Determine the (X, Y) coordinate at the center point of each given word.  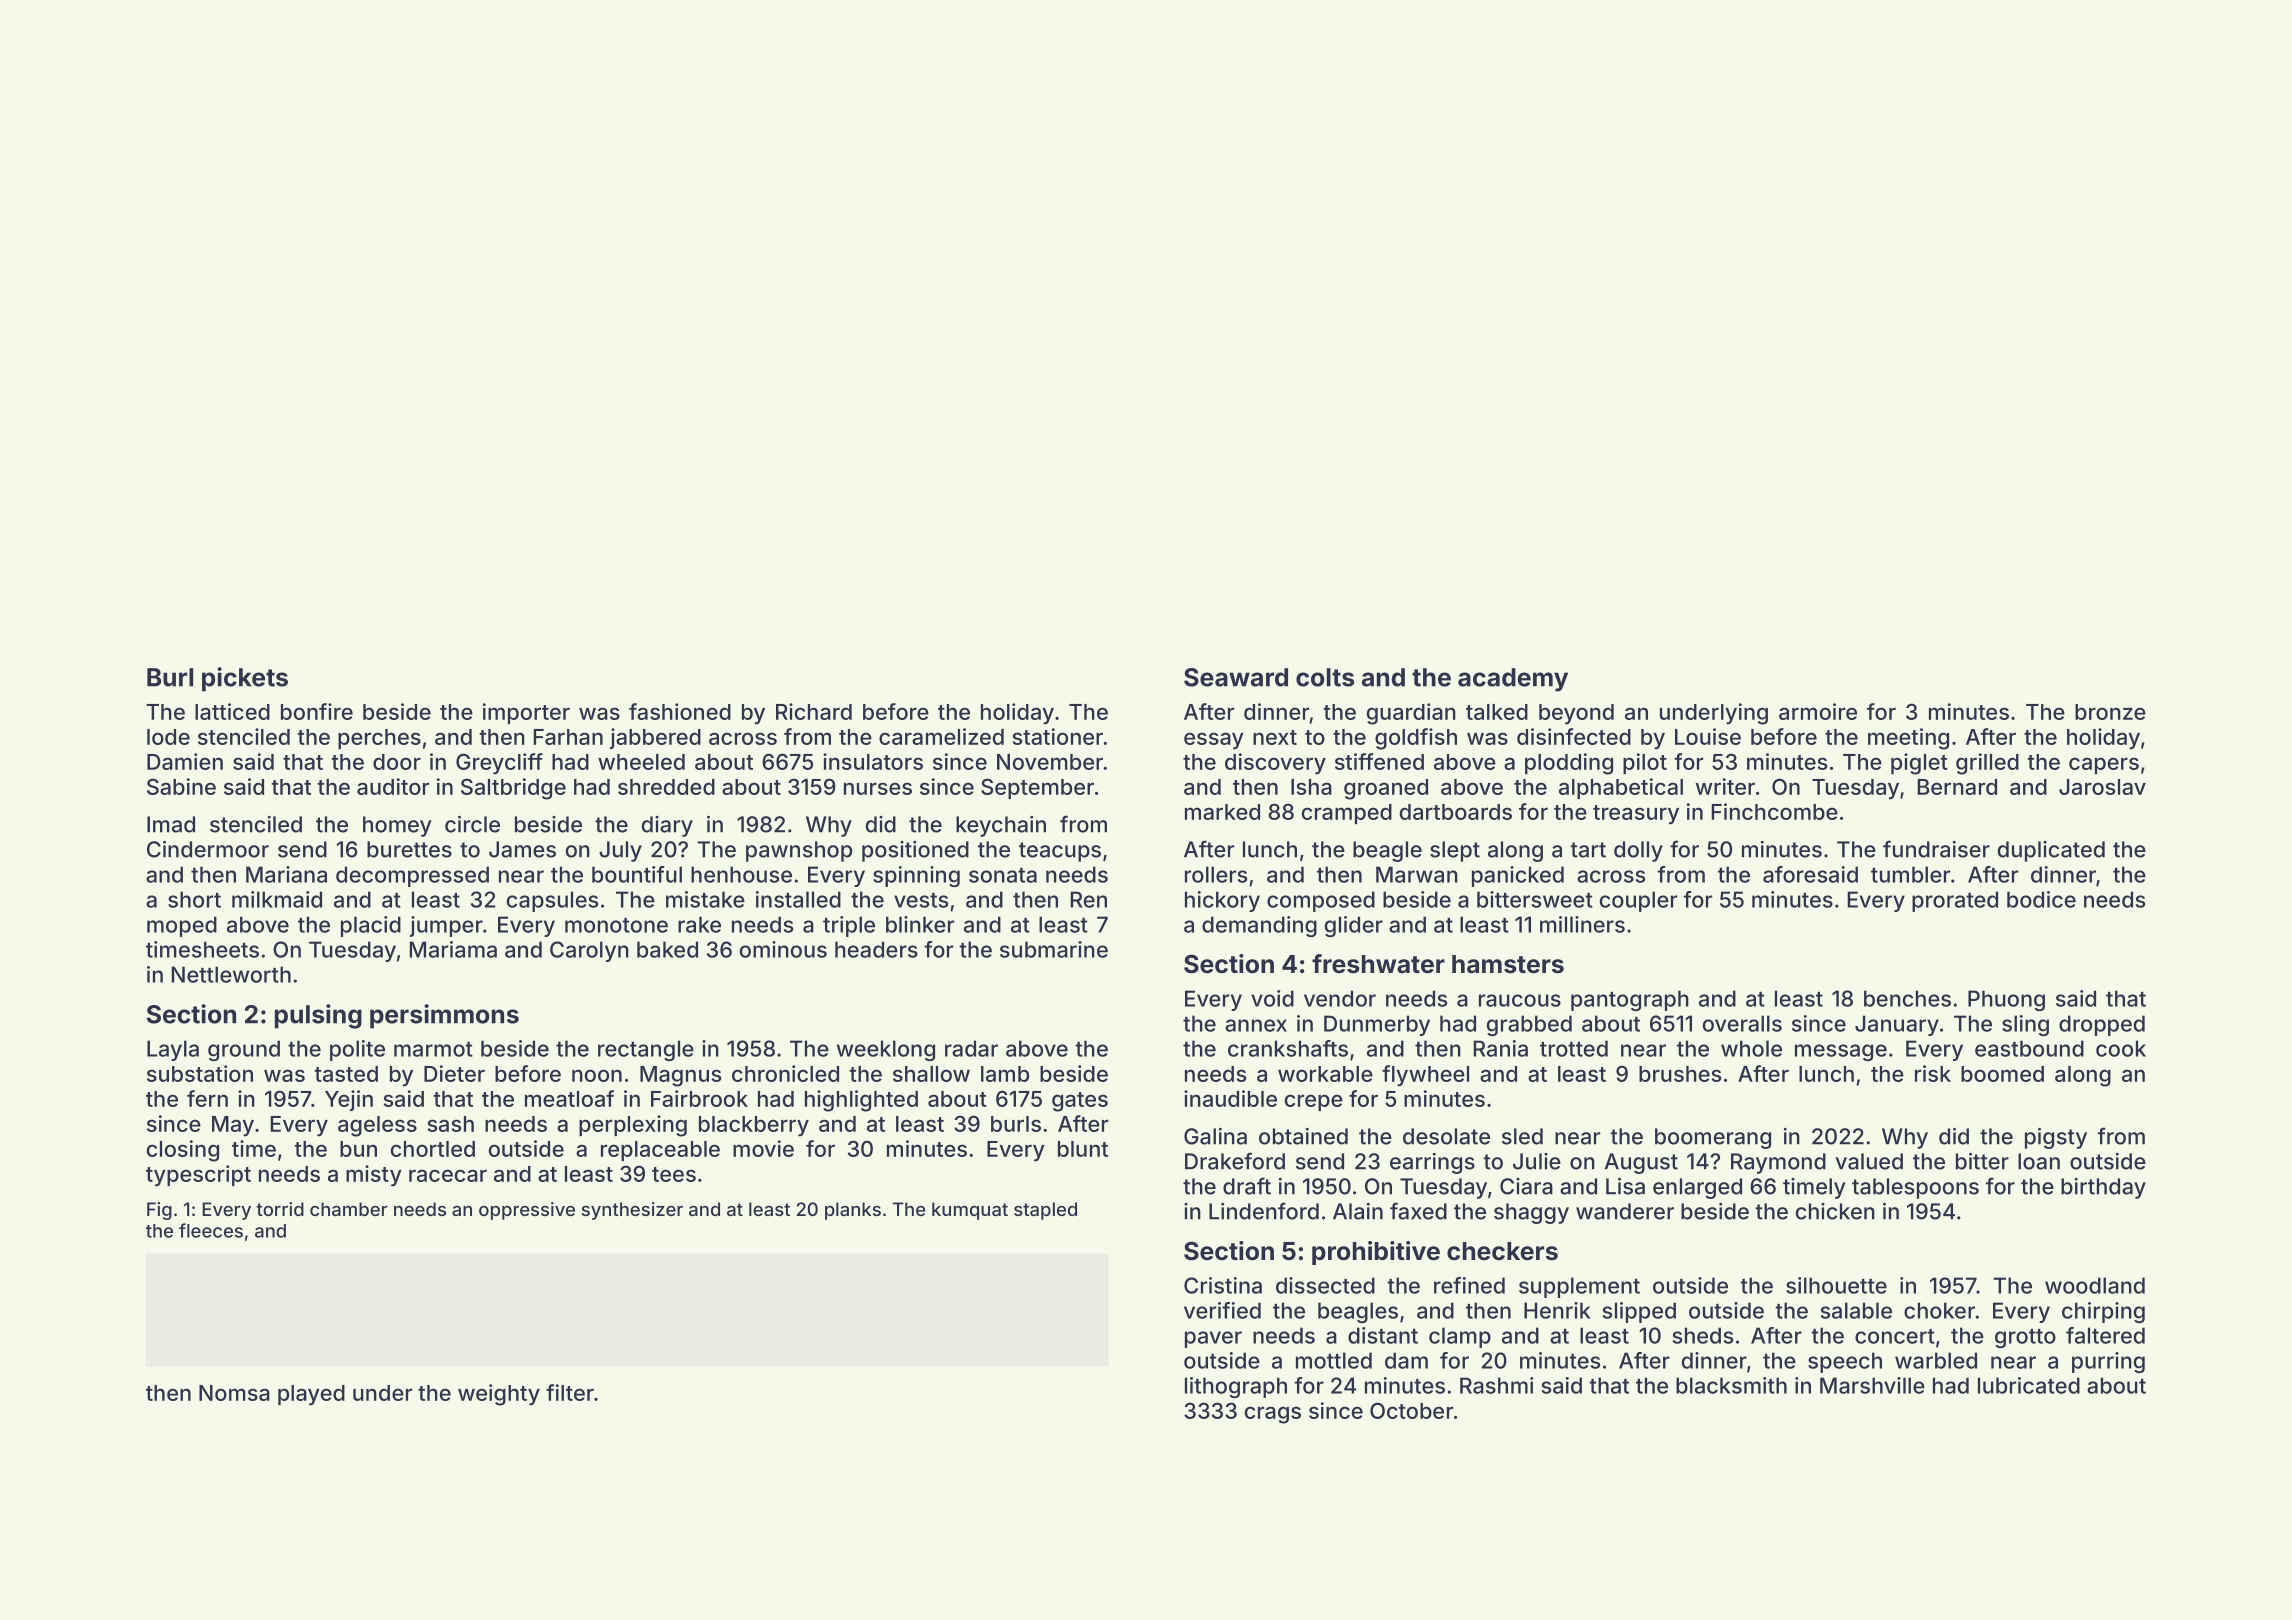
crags (1273, 1415)
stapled (1045, 1211)
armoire (1818, 711)
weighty (499, 1395)
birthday (2103, 1188)
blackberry (754, 1126)
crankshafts (1288, 1048)
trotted (1574, 1048)
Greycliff (499, 764)
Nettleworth (231, 974)
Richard (814, 711)
